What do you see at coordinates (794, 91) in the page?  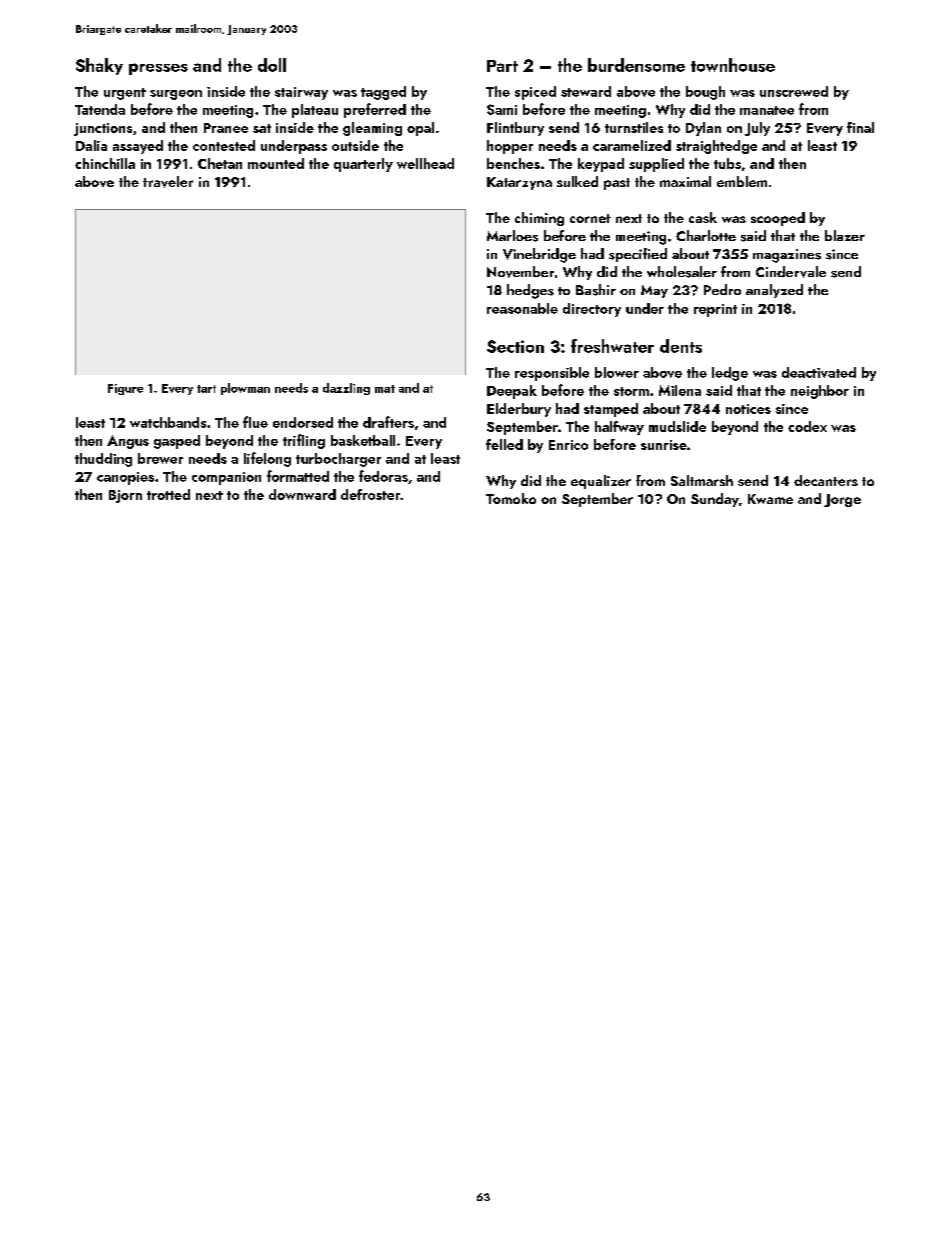 I see `unscrewed` at bounding box center [794, 91].
